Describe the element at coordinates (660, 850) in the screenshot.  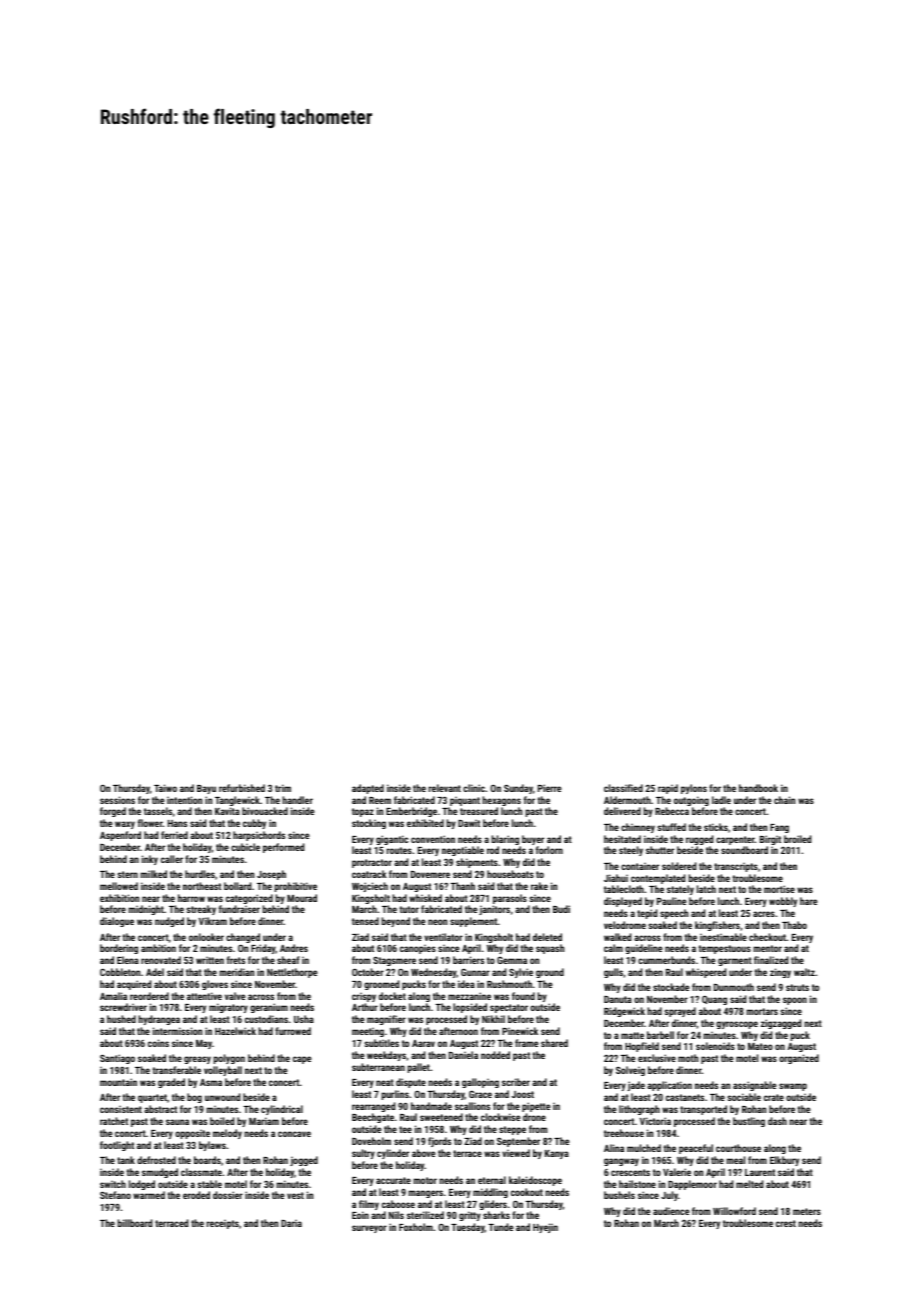
I see `shutter` at that location.
